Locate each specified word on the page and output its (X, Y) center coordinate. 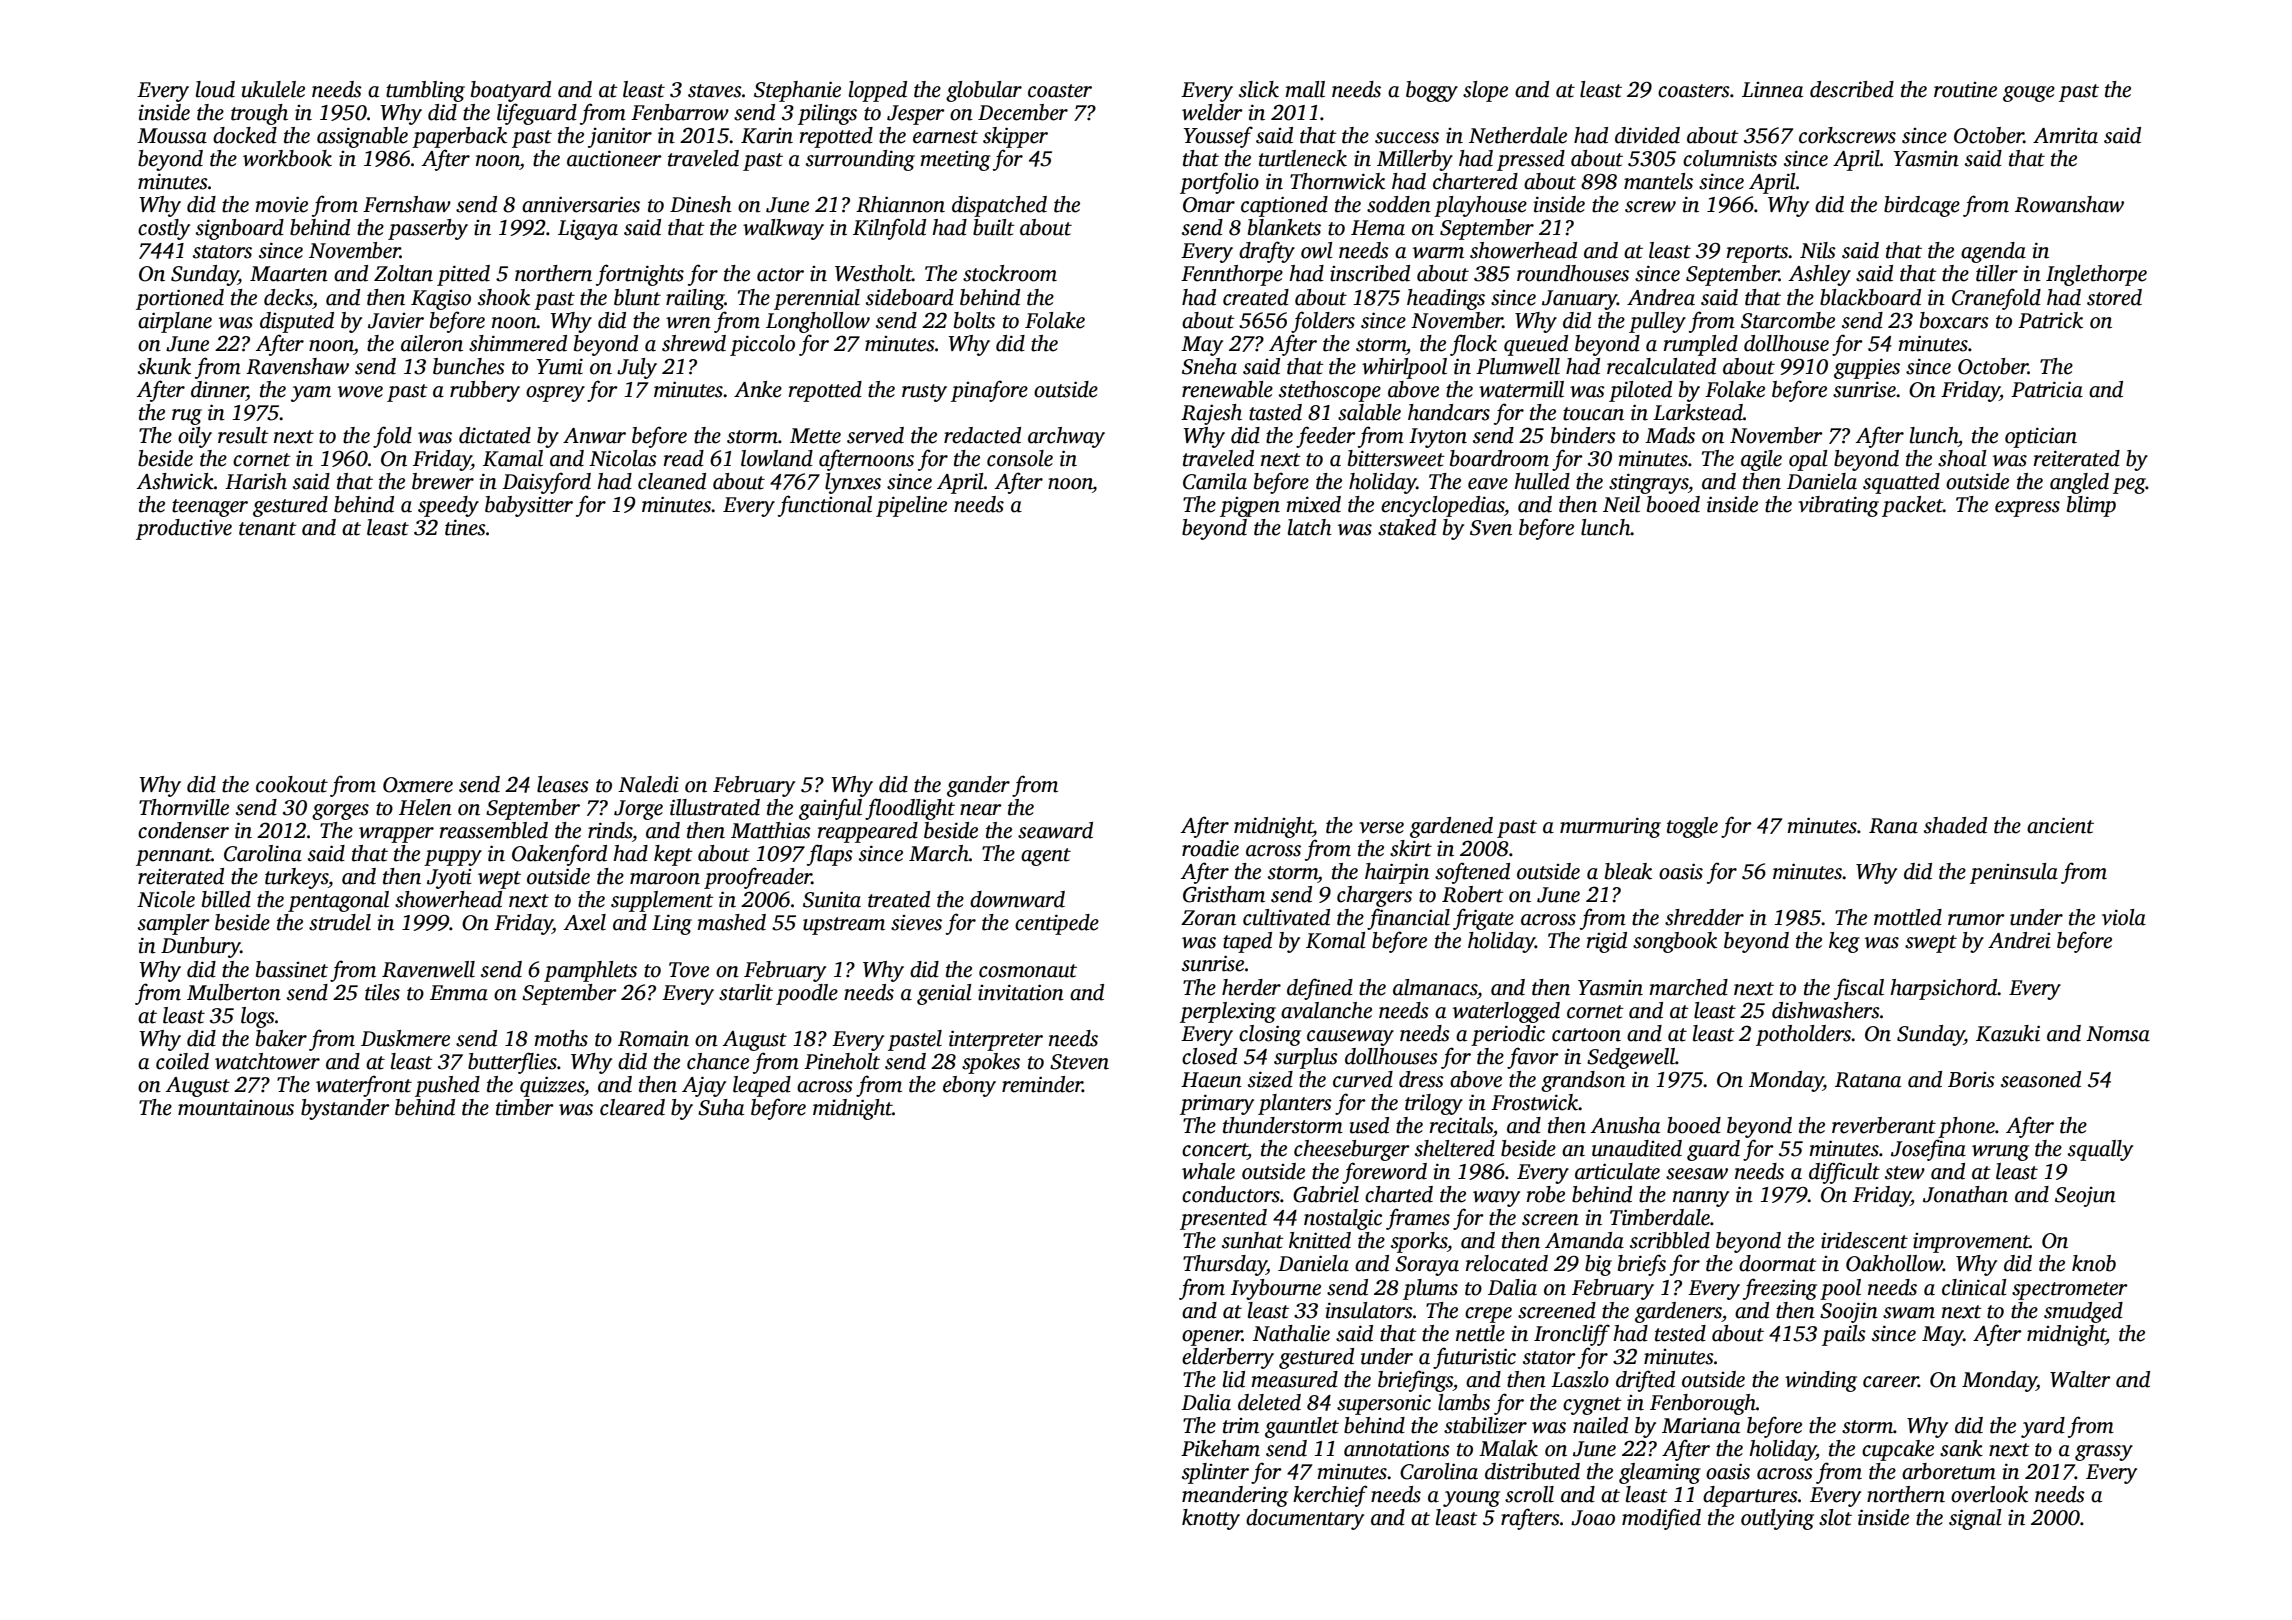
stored (2114, 297)
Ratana (1868, 1080)
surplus (1306, 1058)
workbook (287, 158)
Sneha (1209, 366)
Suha (721, 1107)
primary (1217, 1104)
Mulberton (234, 992)
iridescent (1864, 1240)
